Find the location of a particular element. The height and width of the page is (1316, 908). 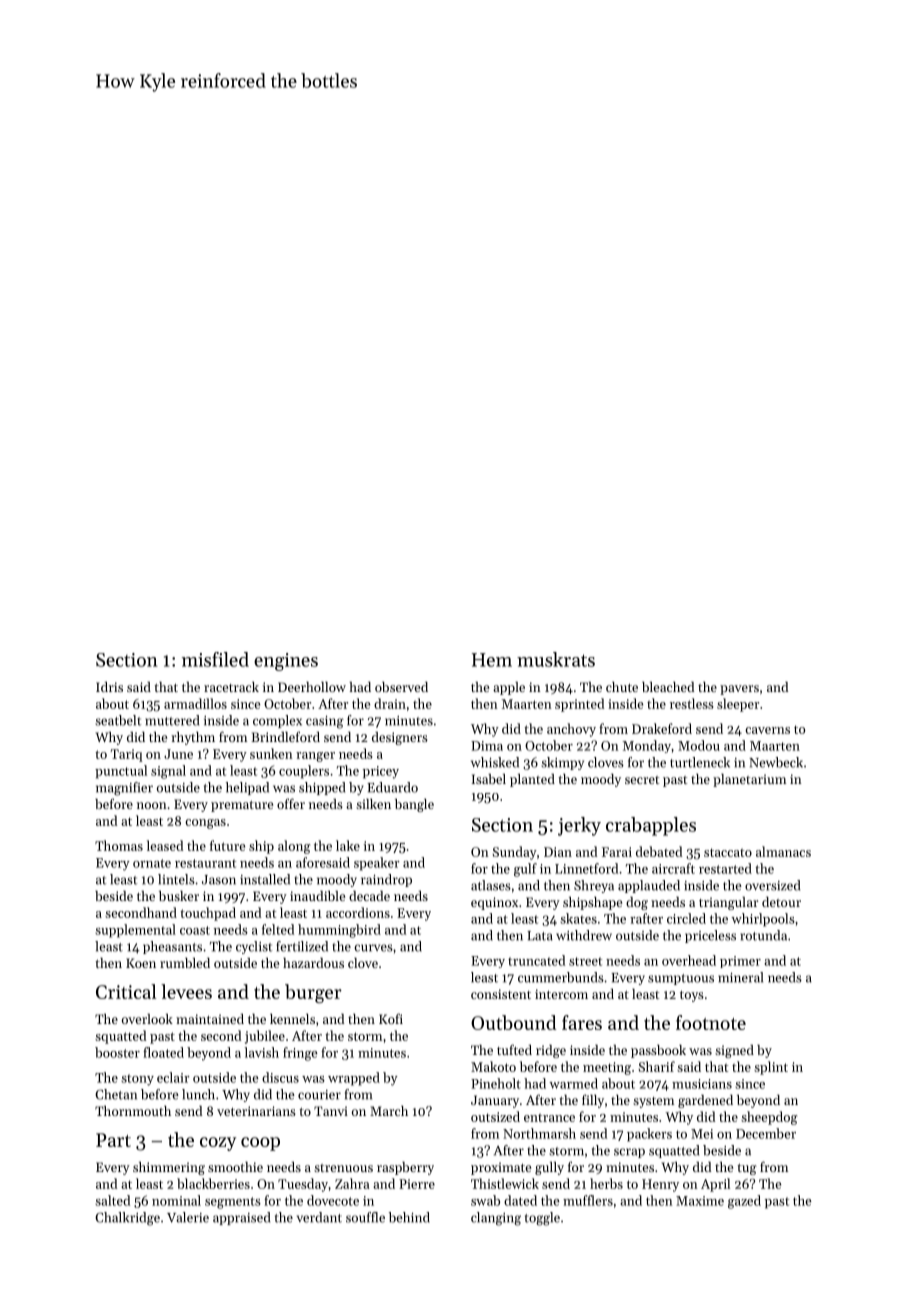

consistent is located at coordinates (501, 994).
